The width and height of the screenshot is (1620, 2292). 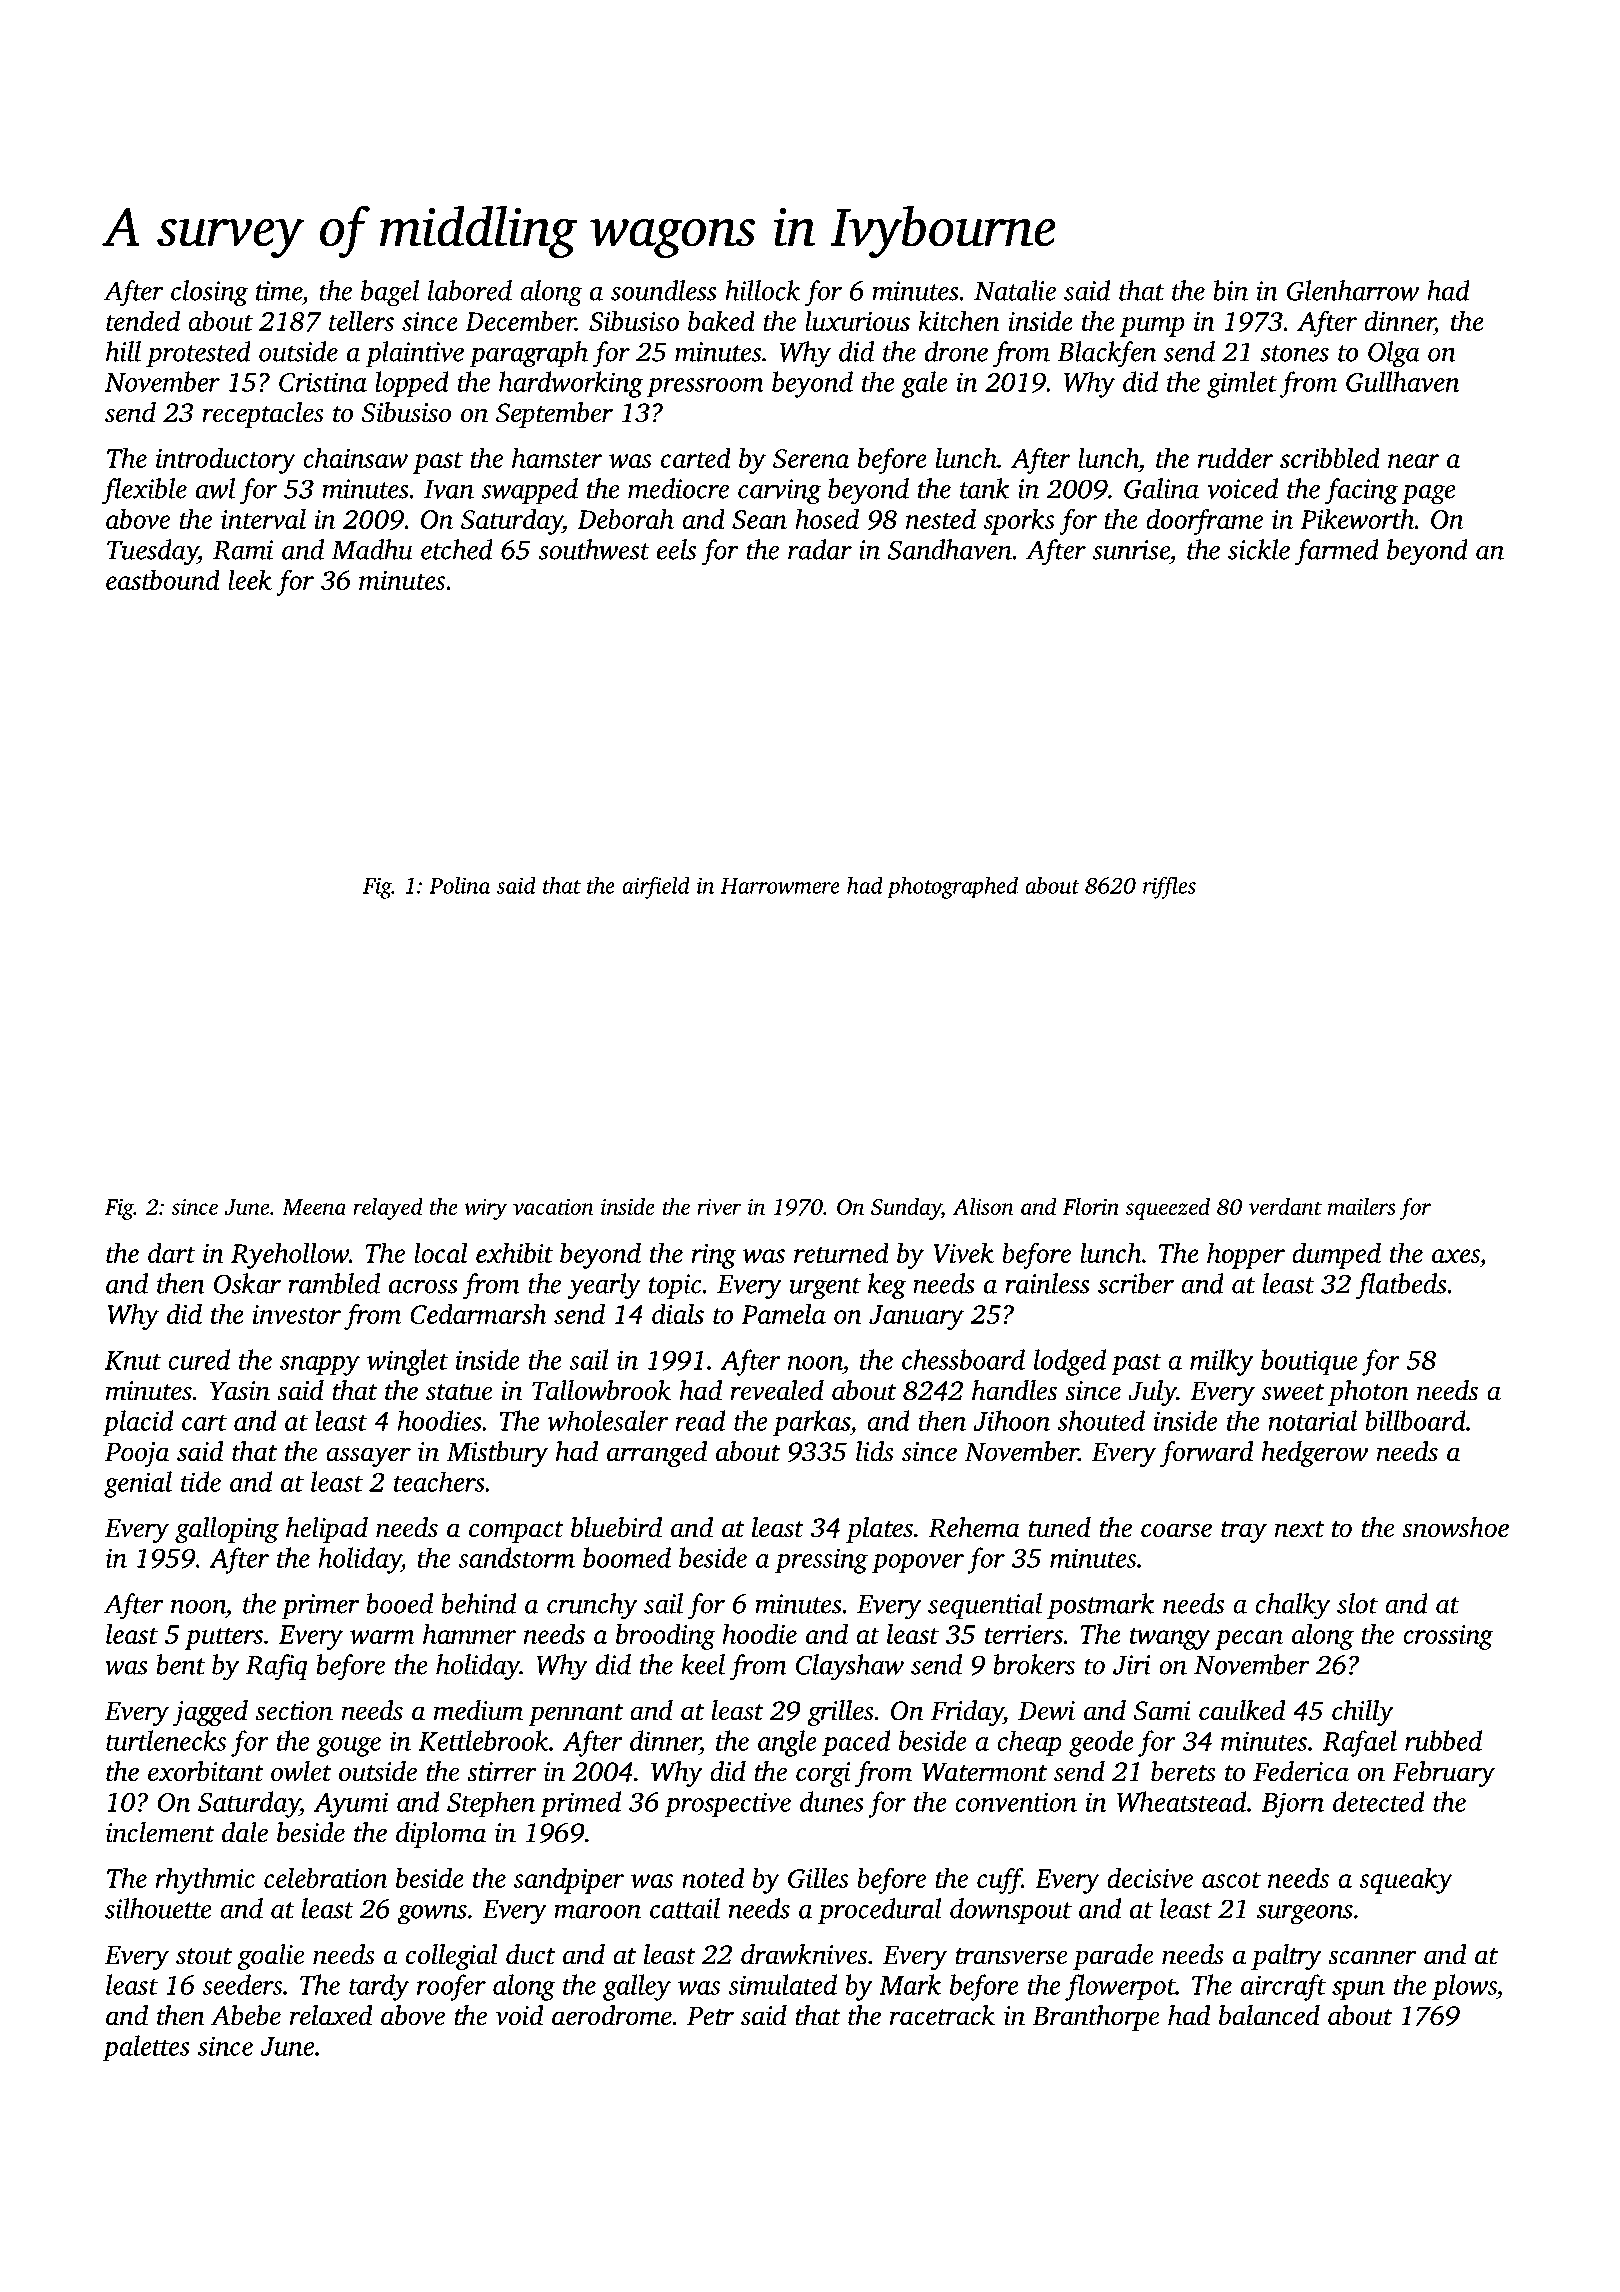 What do you see at coordinates (172, 1252) in the screenshot?
I see `dart` at bounding box center [172, 1252].
